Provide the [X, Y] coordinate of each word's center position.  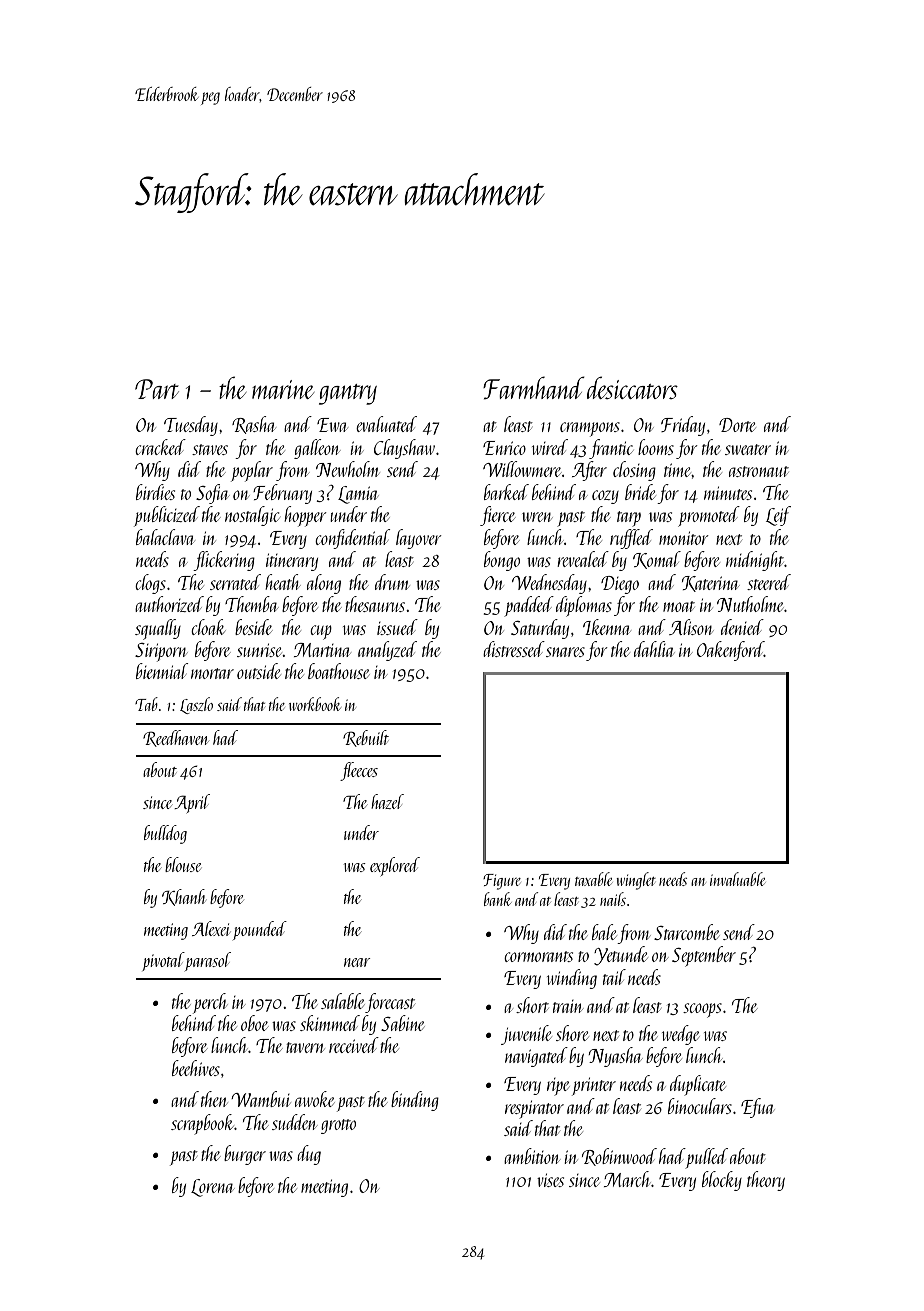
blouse [183, 864]
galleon [317, 449]
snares [565, 652]
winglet [636, 881]
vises [550, 1180]
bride [640, 492]
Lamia [358, 495]
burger [245, 1155]
